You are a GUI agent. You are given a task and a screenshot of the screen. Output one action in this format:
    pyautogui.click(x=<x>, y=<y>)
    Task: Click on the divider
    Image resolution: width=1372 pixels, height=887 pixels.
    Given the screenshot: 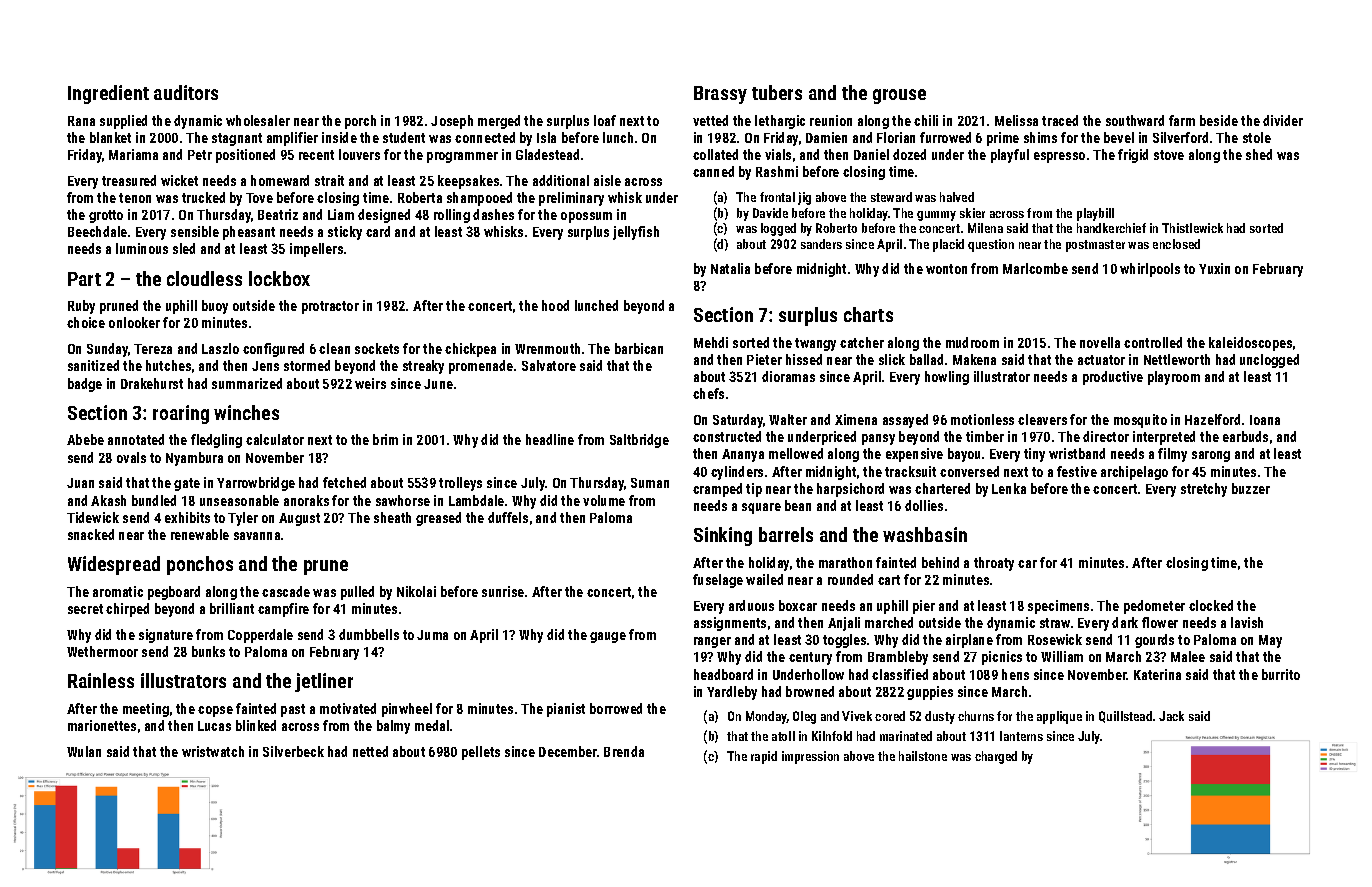 What is the action you would take?
    pyautogui.click(x=1283, y=120)
